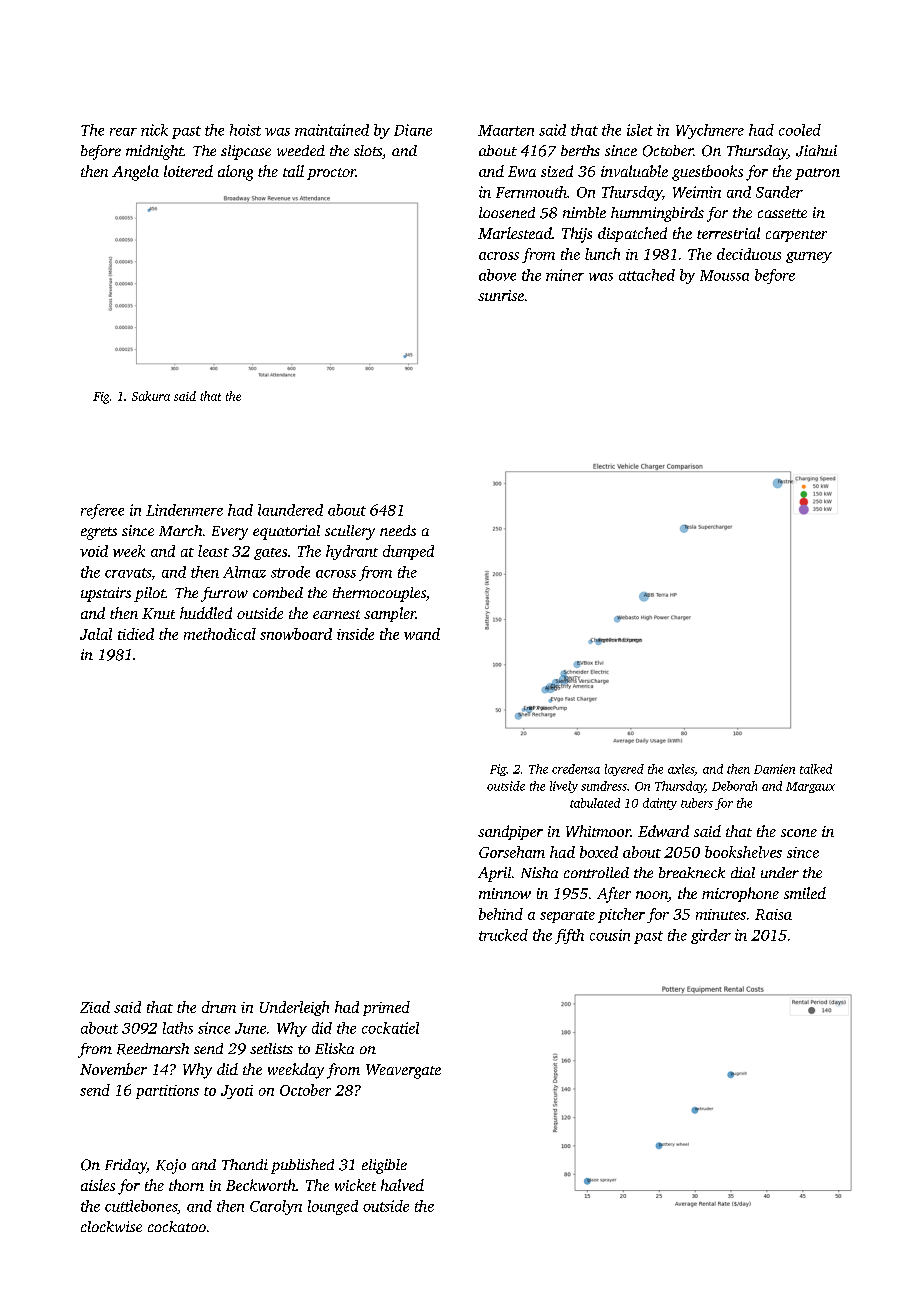  I want to click on cooled, so click(800, 130).
